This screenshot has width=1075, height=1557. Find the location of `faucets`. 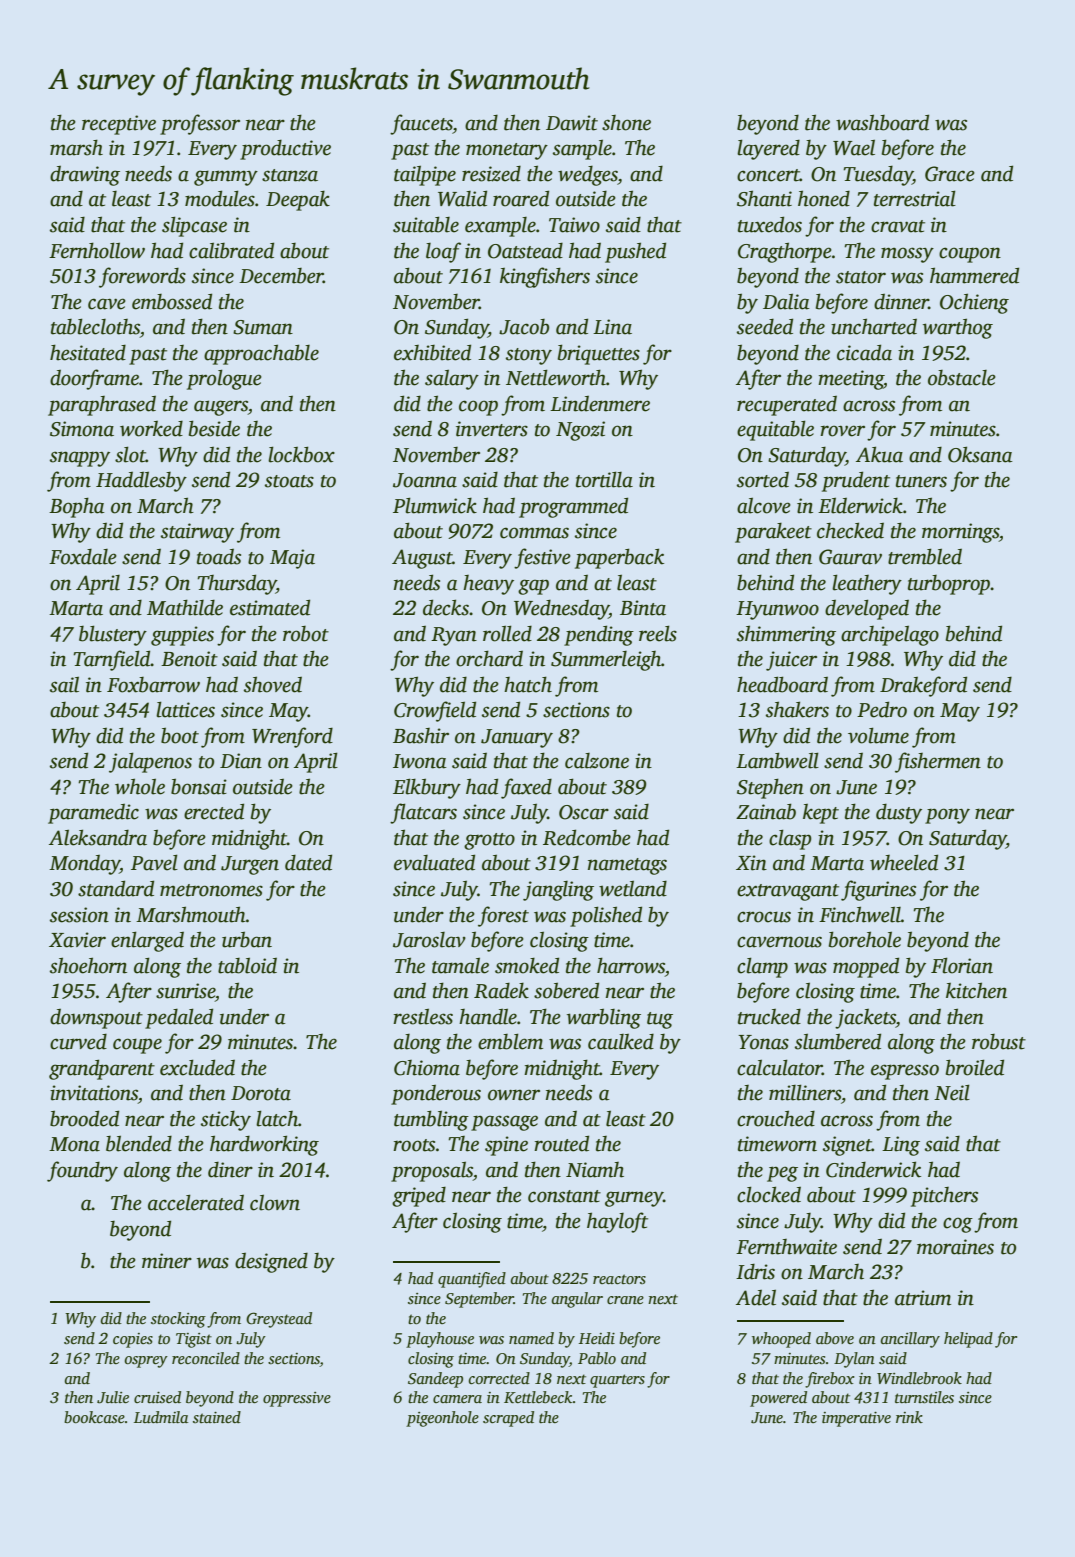

faucets is located at coordinates (421, 124).
